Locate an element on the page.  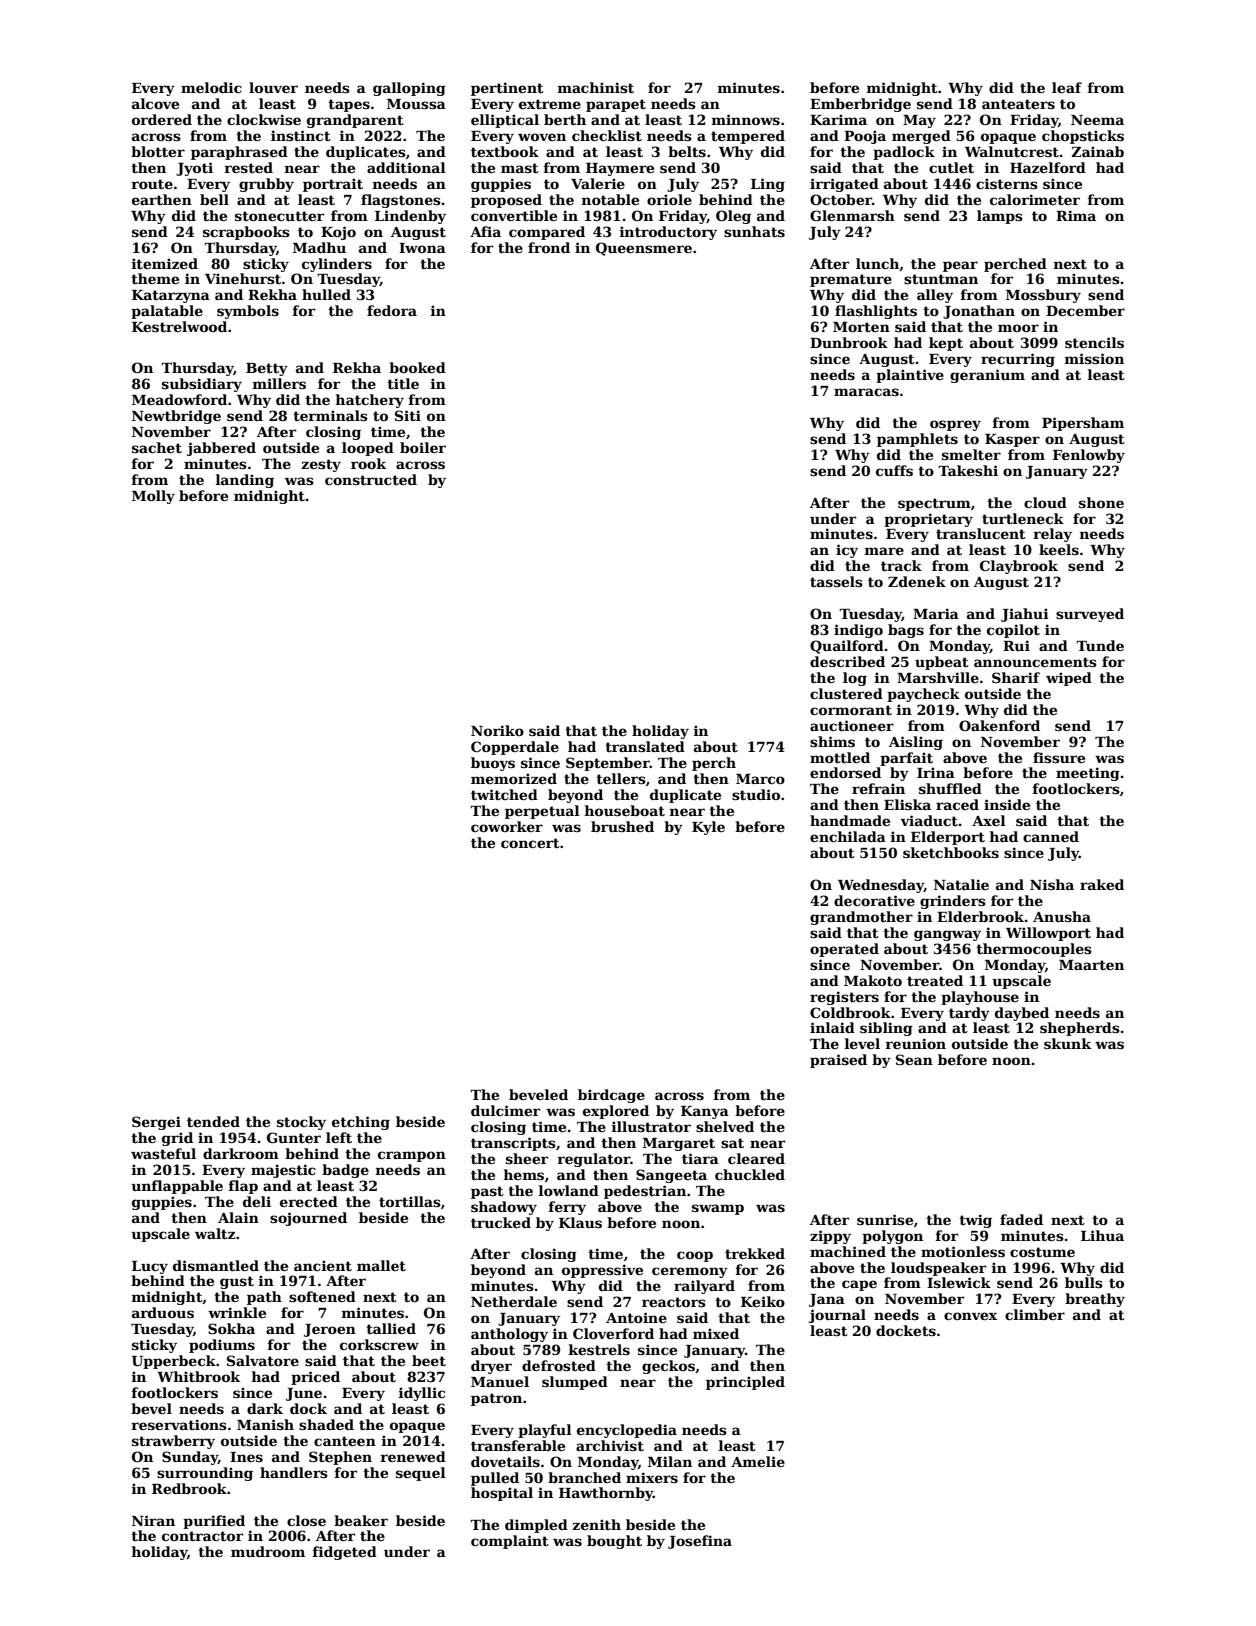
Kyle is located at coordinates (708, 828).
